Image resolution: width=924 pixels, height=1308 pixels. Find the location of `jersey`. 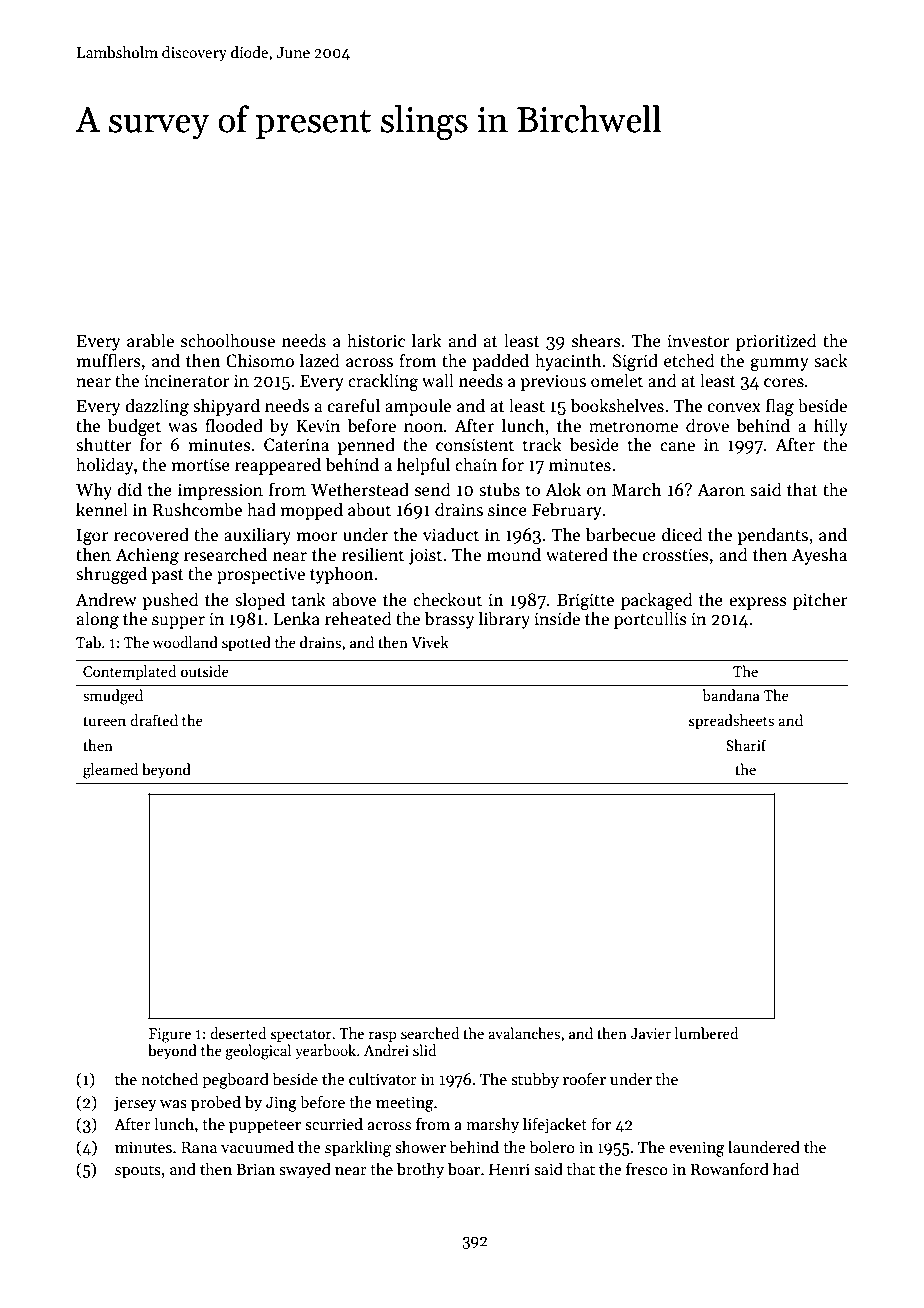

jersey is located at coordinates (135, 1104).
